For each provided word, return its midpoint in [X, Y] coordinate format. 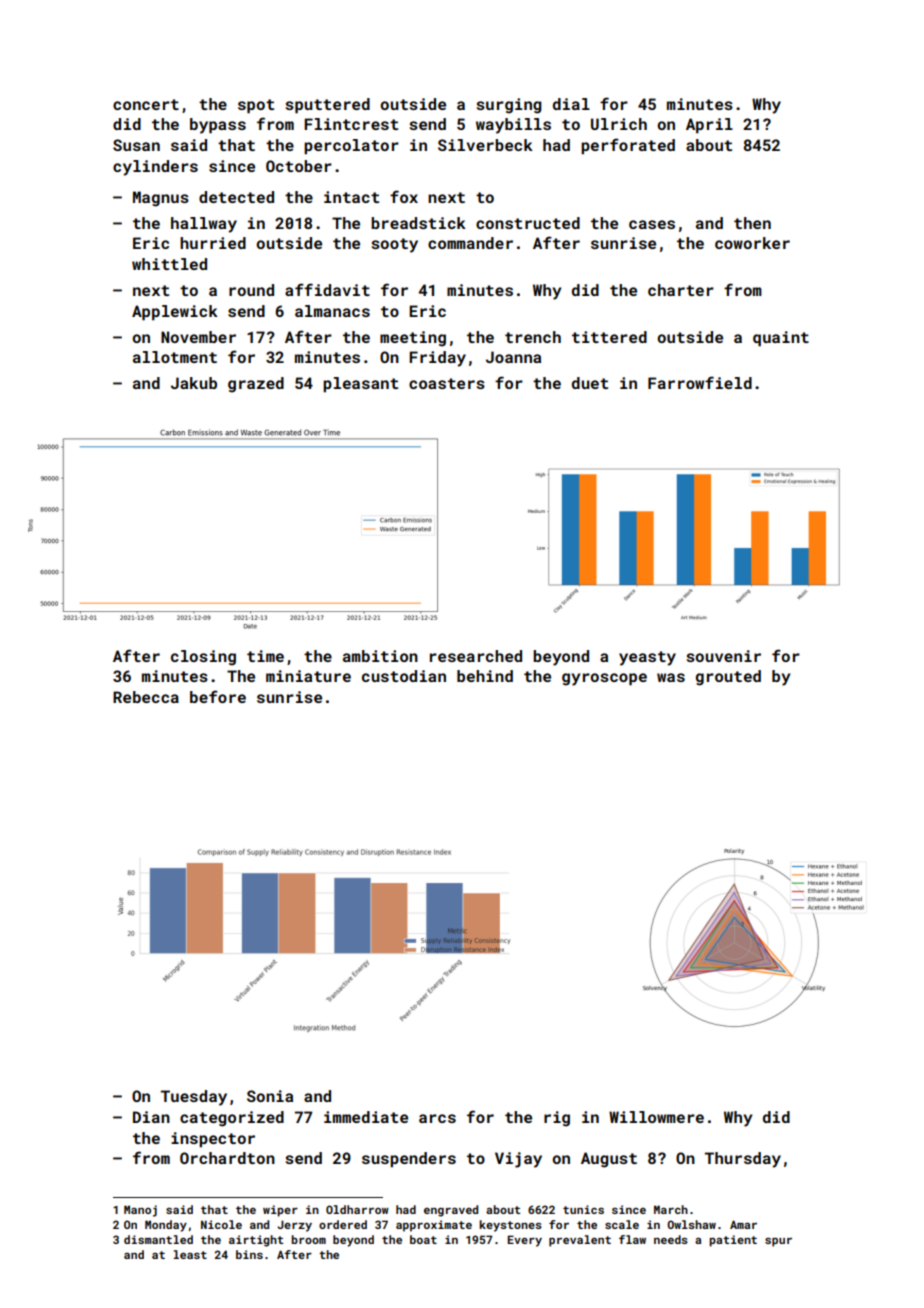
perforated [628, 146]
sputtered [327, 106]
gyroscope [604, 679]
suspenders [409, 1160]
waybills [513, 126]
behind [485, 676]
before [218, 696]
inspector [213, 1140]
